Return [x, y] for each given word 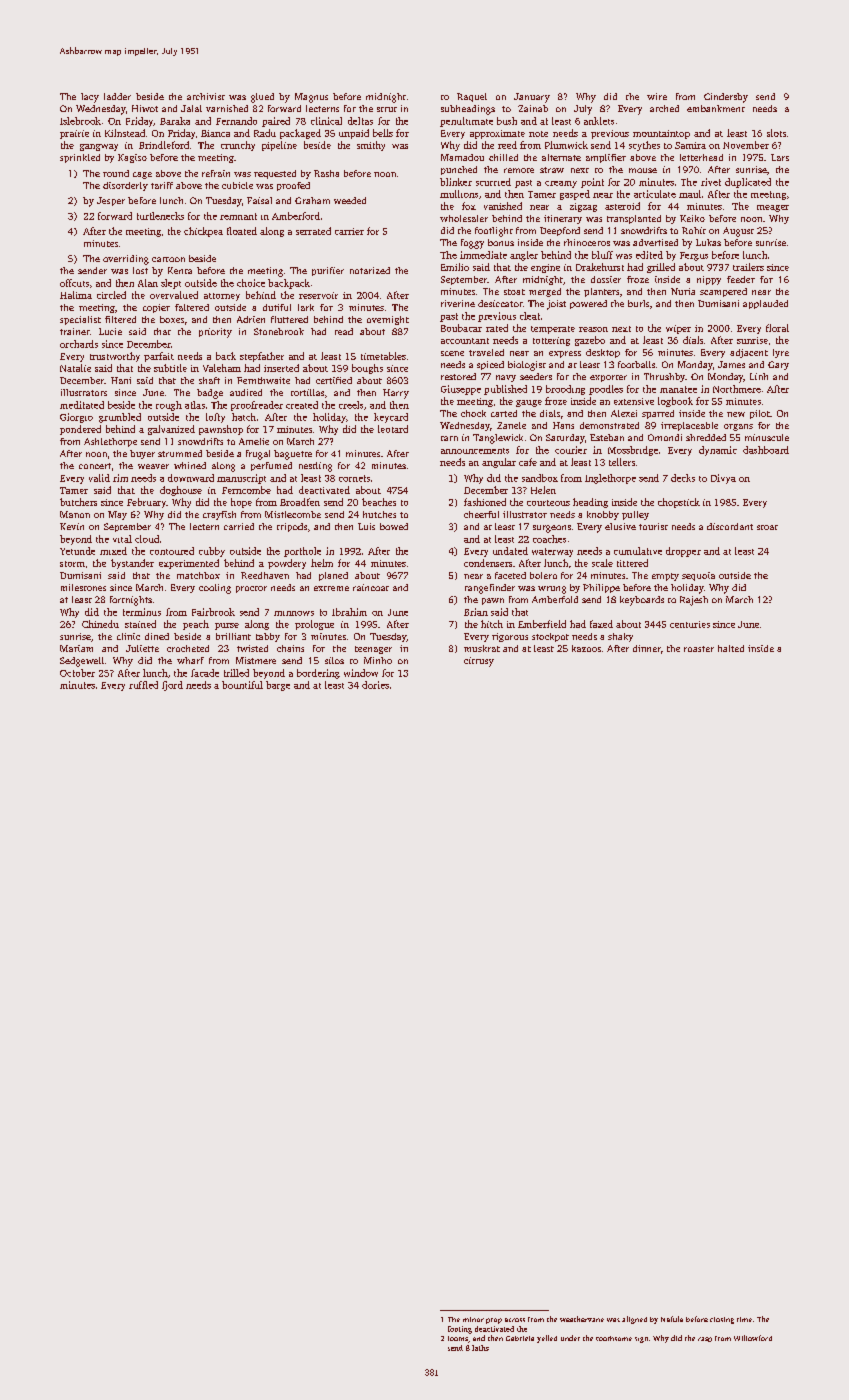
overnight [388, 320]
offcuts [74, 283]
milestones [83, 587]
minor [473, 1319]
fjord [172, 686]
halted [731, 648]
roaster [699, 649]
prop [494, 1321]
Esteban [607, 437]
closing [722, 1320]
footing [460, 1330]
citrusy [479, 662]
